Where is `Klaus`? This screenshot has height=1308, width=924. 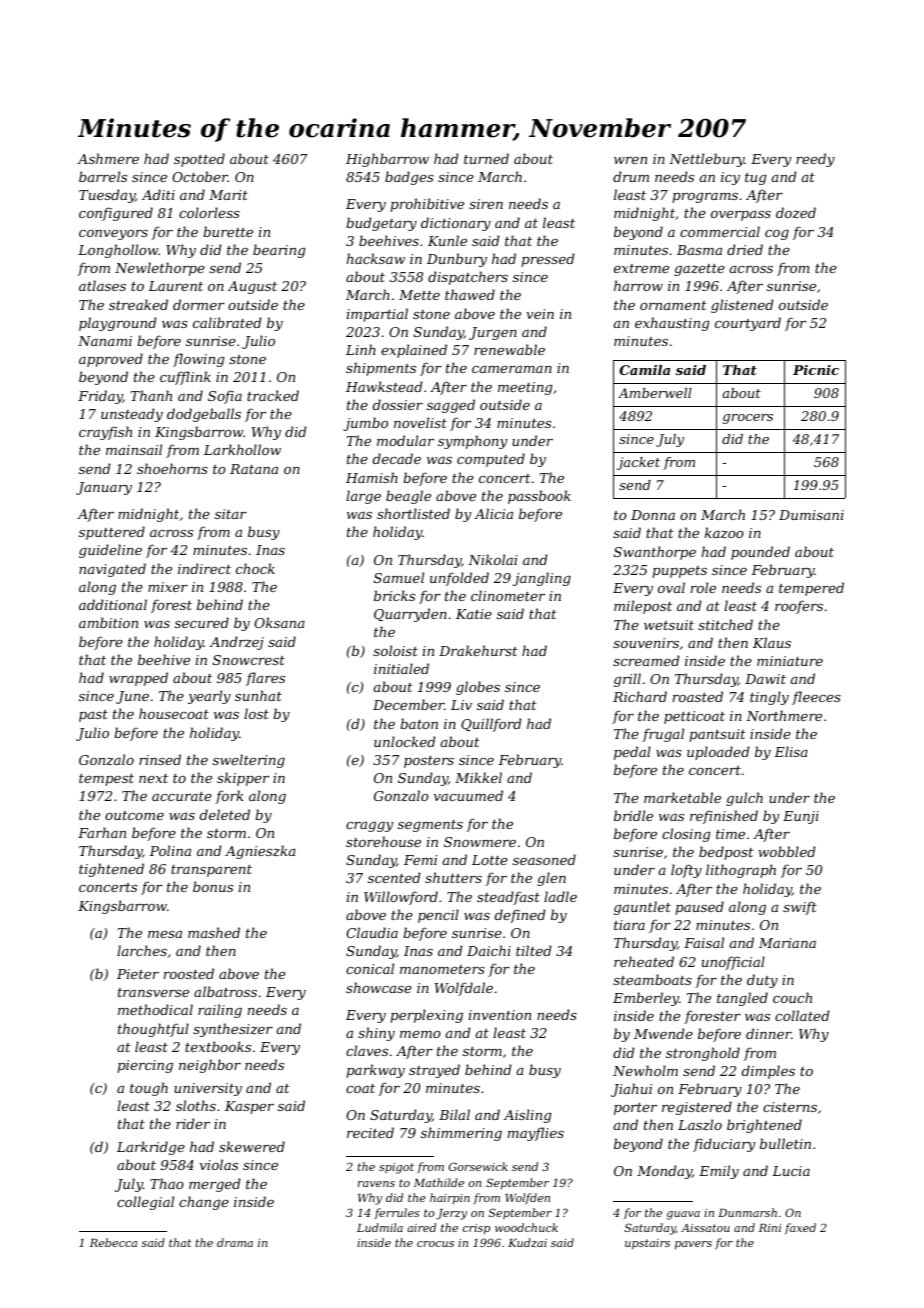 Klaus is located at coordinates (772, 642).
